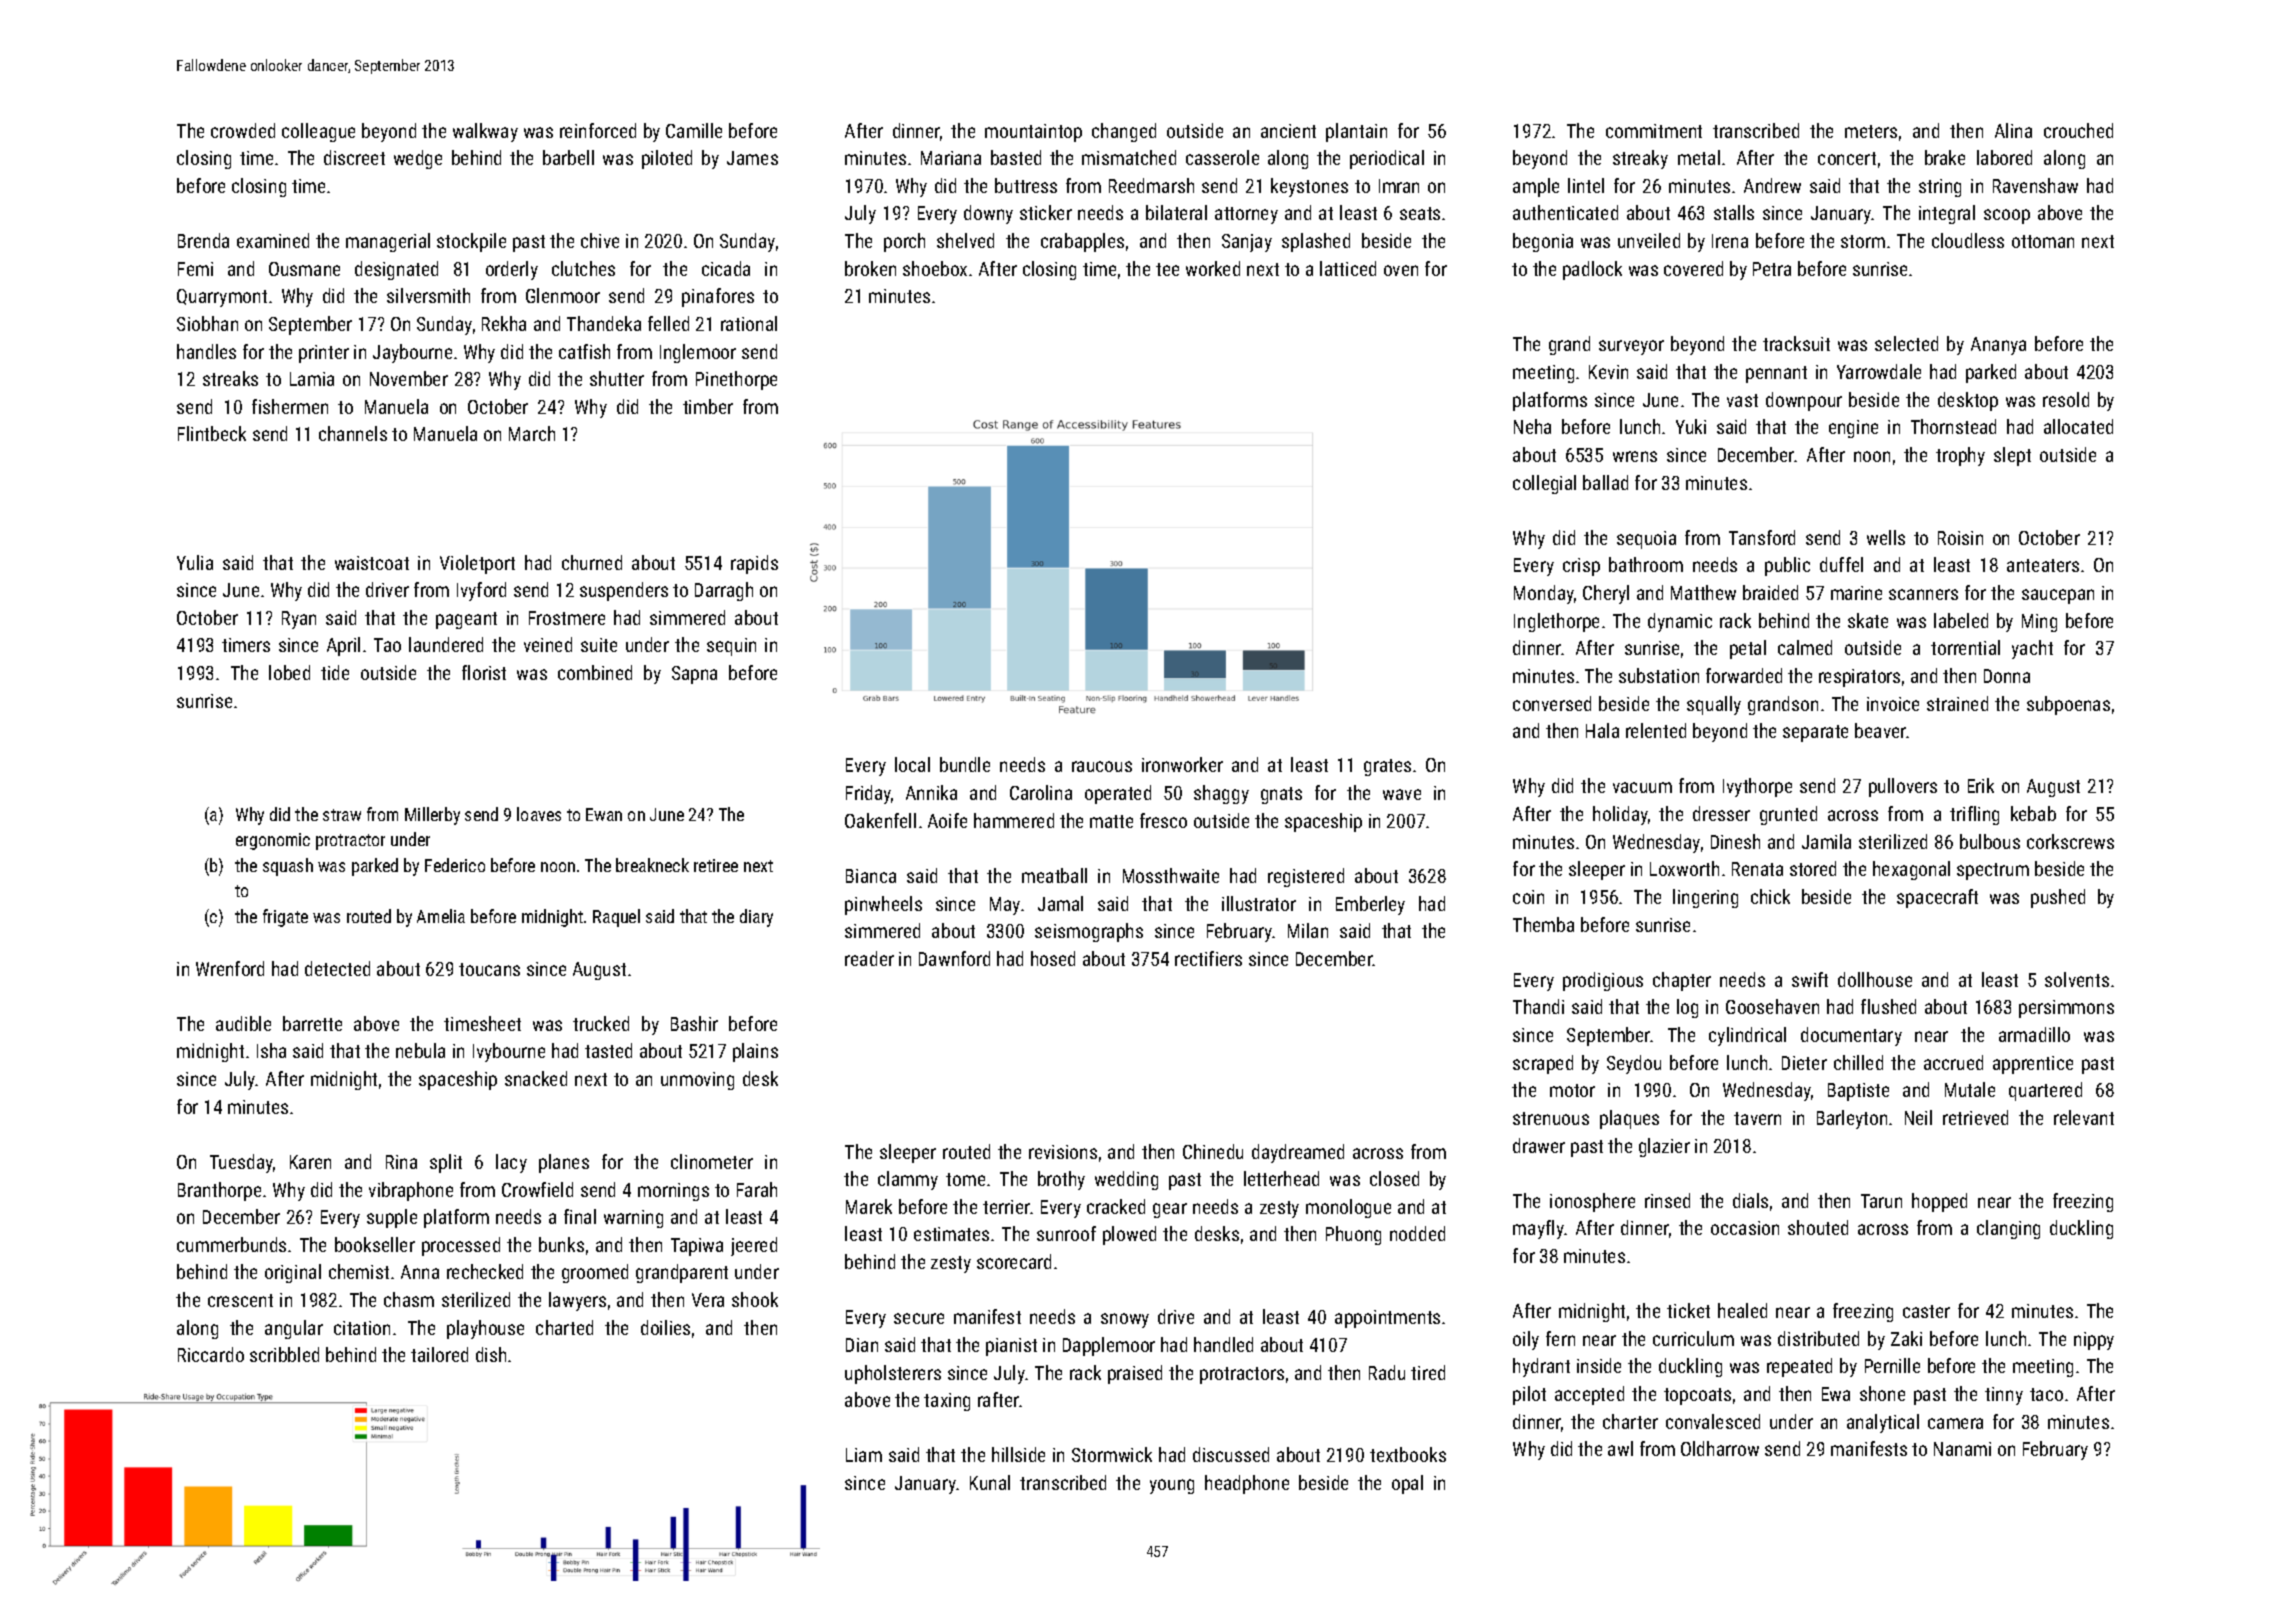 The height and width of the screenshot is (1620, 2292). I want to click on cummerbunds, so click(231, 1244).
